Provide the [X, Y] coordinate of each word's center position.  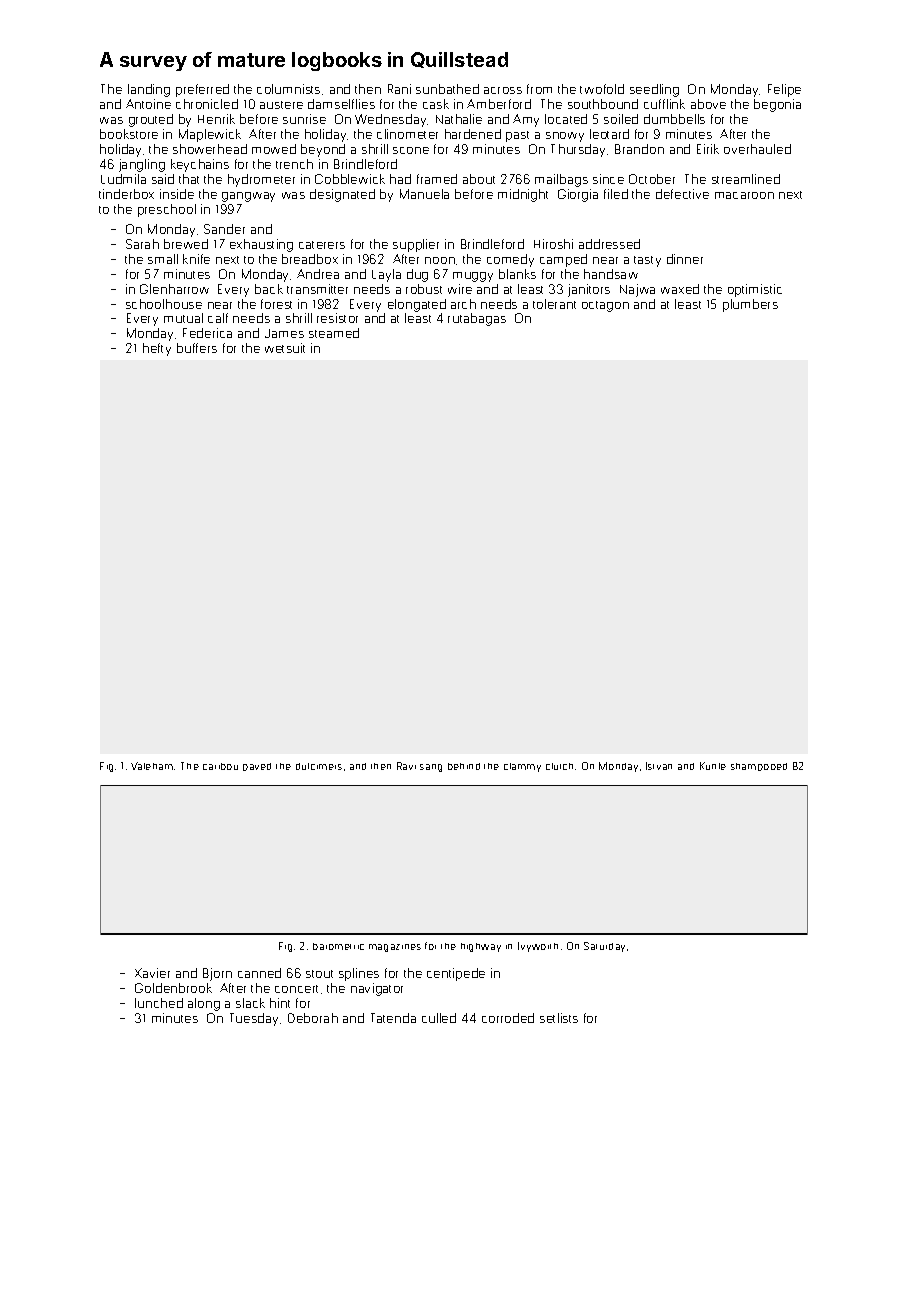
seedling [654, 90]
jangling [142, 165]
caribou [220, 766]
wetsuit [285, 348]
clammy [522, 767]
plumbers [750, 305]
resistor [337, 318]
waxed [680, 289]
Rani [399, 89]
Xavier [152, 973]
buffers [197, 348]
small [163, 259]
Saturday [604, 947]
